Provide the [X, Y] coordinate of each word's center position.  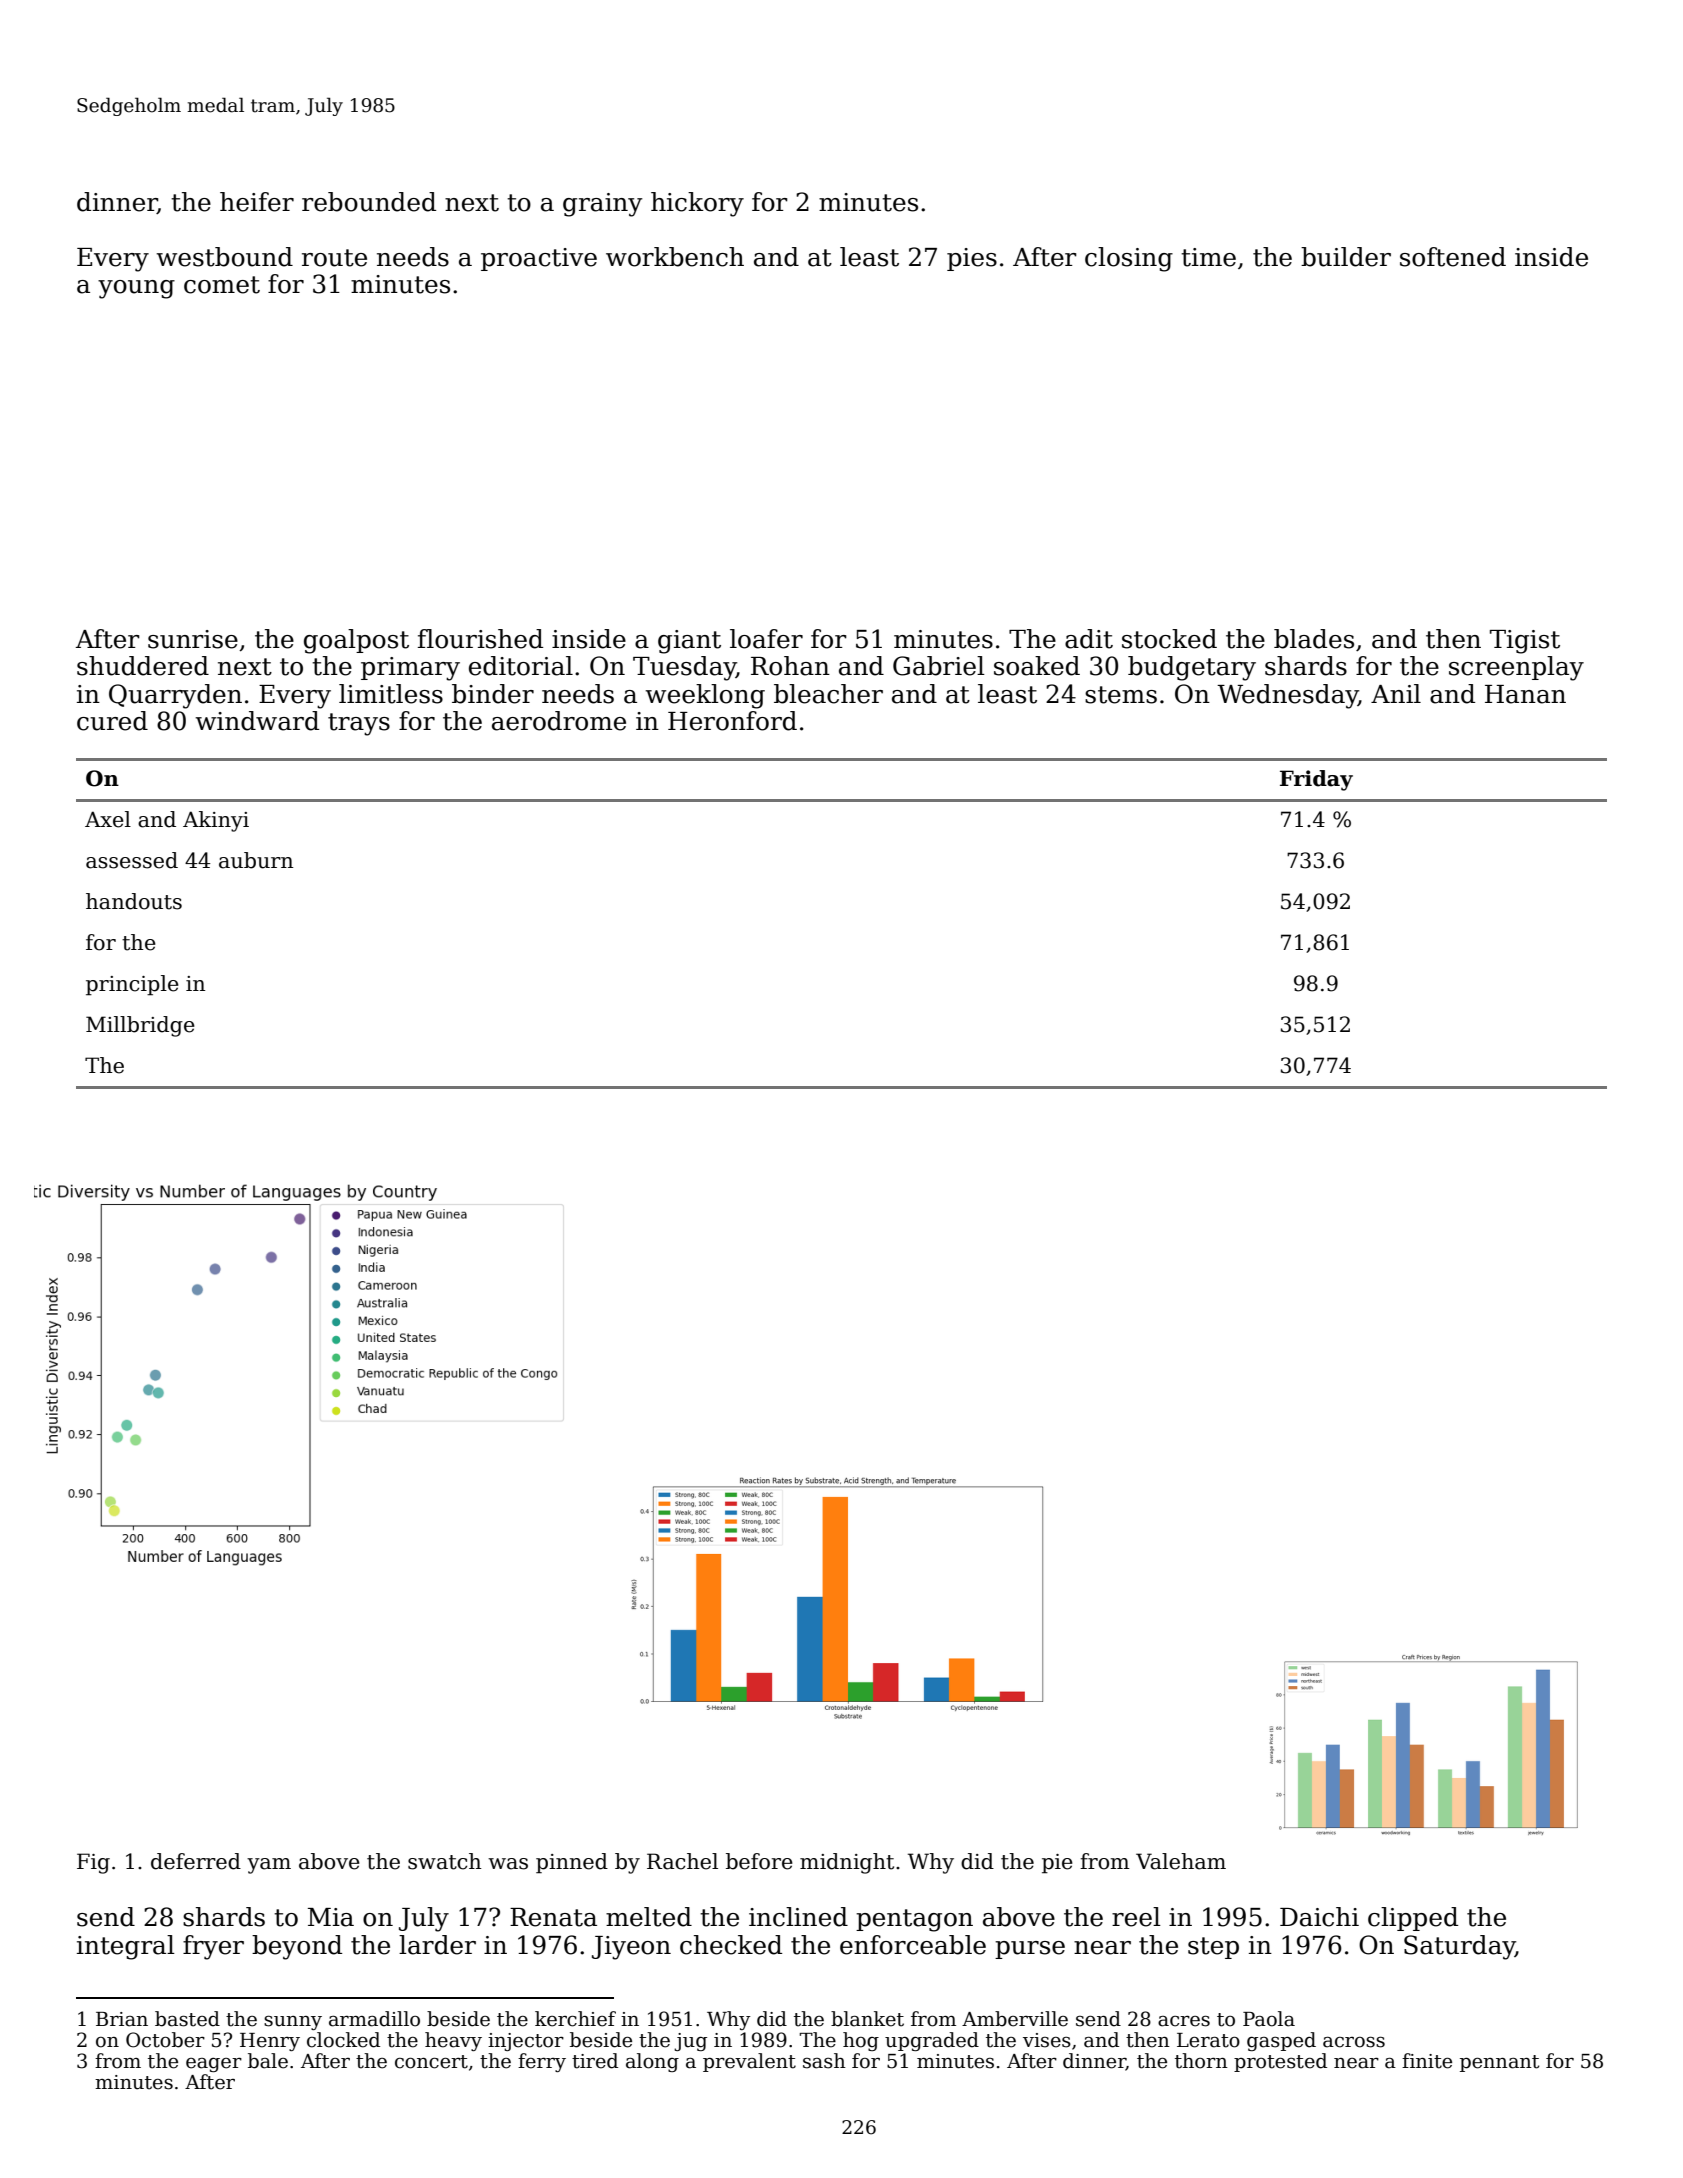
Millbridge [140, 1026]
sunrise [193, 639]
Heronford [732, 721]
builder [1346, 257]
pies [972, 259]
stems [1121, 695]
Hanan [1525, 694]
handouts [134, 901]
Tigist [1525, 642]
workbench [675, 257]
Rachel [682, 1861]
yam [269, 1866]
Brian [122, 2019]
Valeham [1181, 1861]
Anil [1396, 693]
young [136, 289]
